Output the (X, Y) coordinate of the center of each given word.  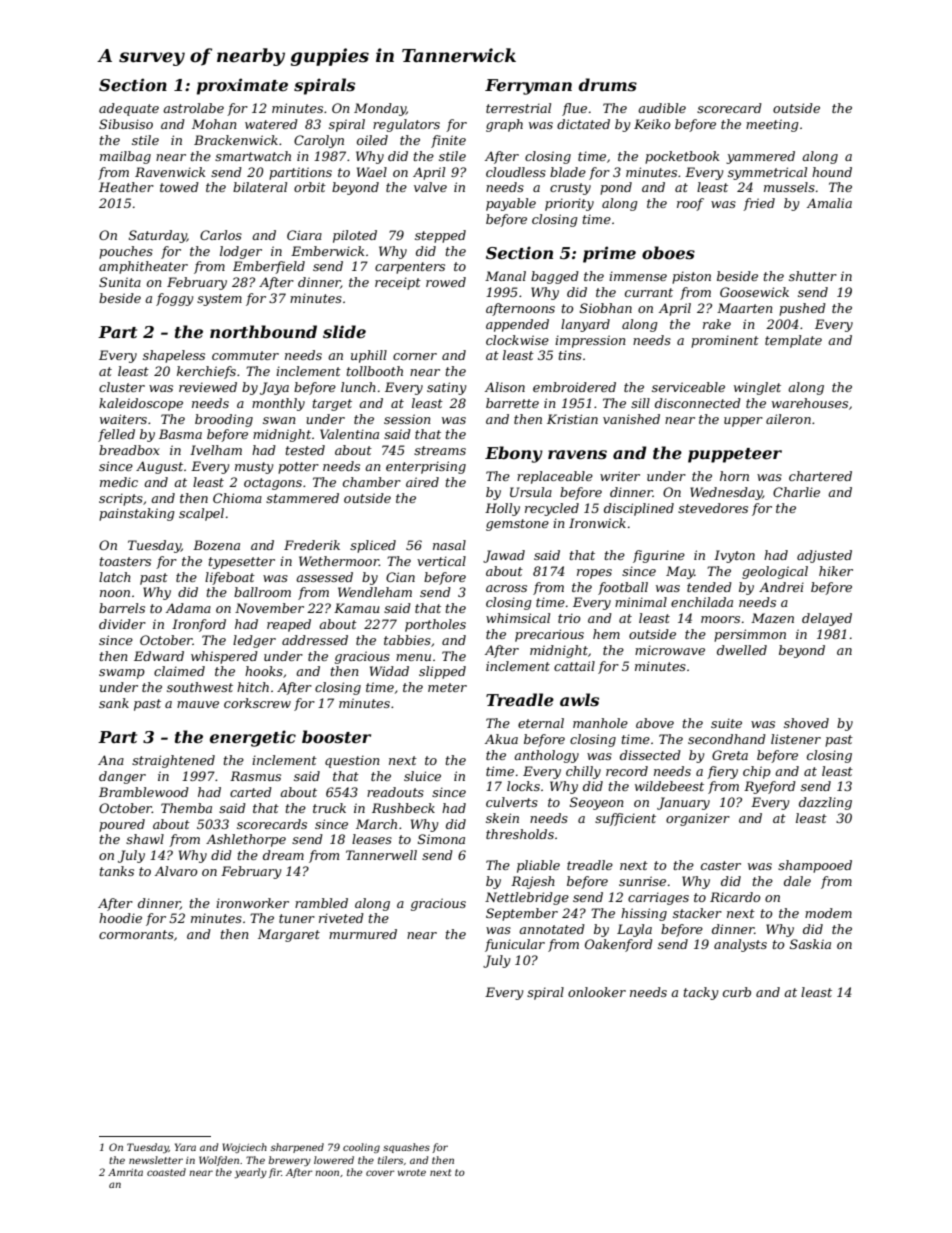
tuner (297, 918)
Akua (501, 739)
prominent (725, 341)
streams (440, 450)
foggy (175, 299)
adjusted (824, 556)
